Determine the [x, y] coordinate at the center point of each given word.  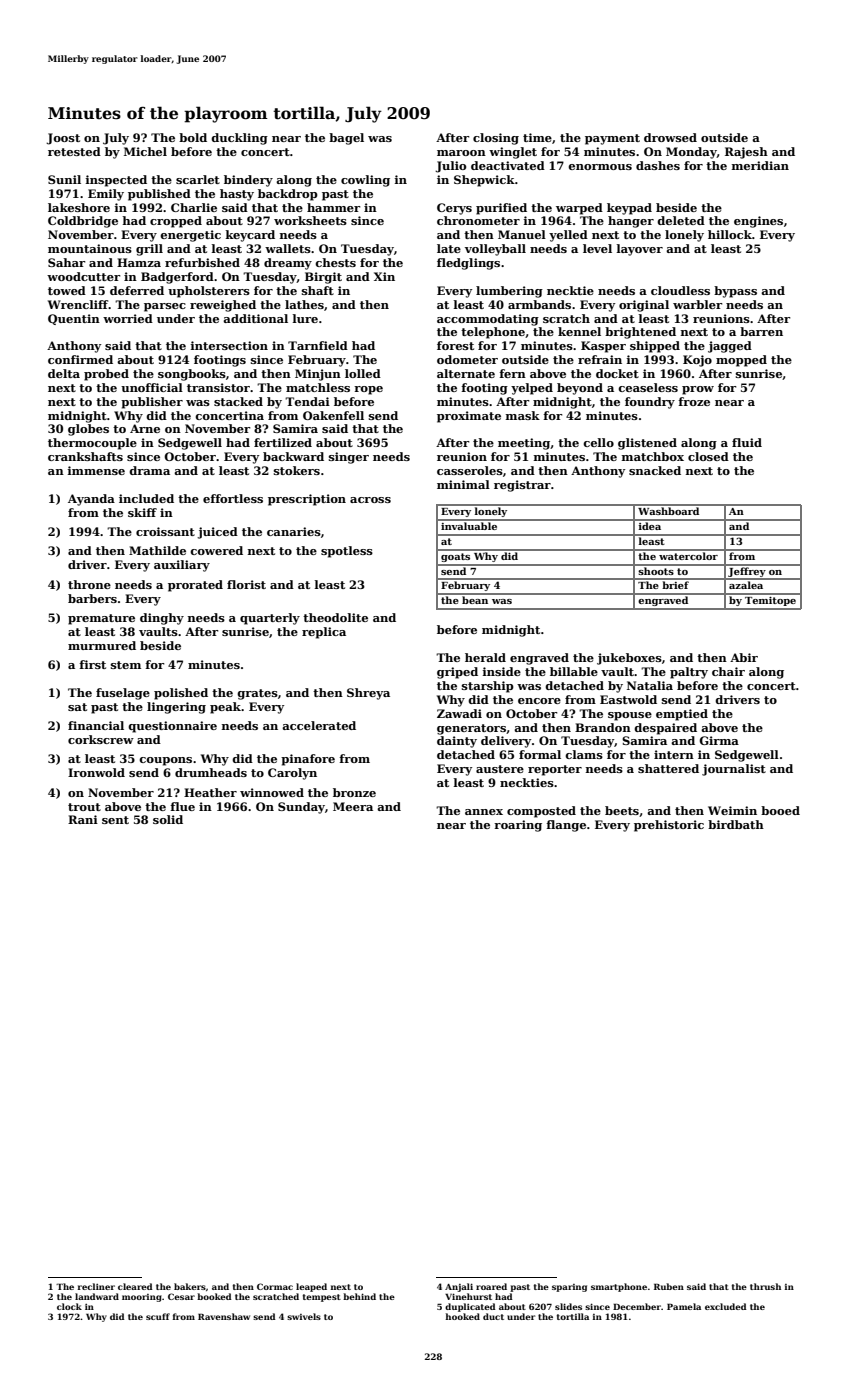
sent [115, 820]
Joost [63, 139]
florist [246, 584]
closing [496, 139]
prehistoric [669, 826]
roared [491, 1286]
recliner [96, 1286]
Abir [744, 657]
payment [612, 139]
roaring [518, 826]
